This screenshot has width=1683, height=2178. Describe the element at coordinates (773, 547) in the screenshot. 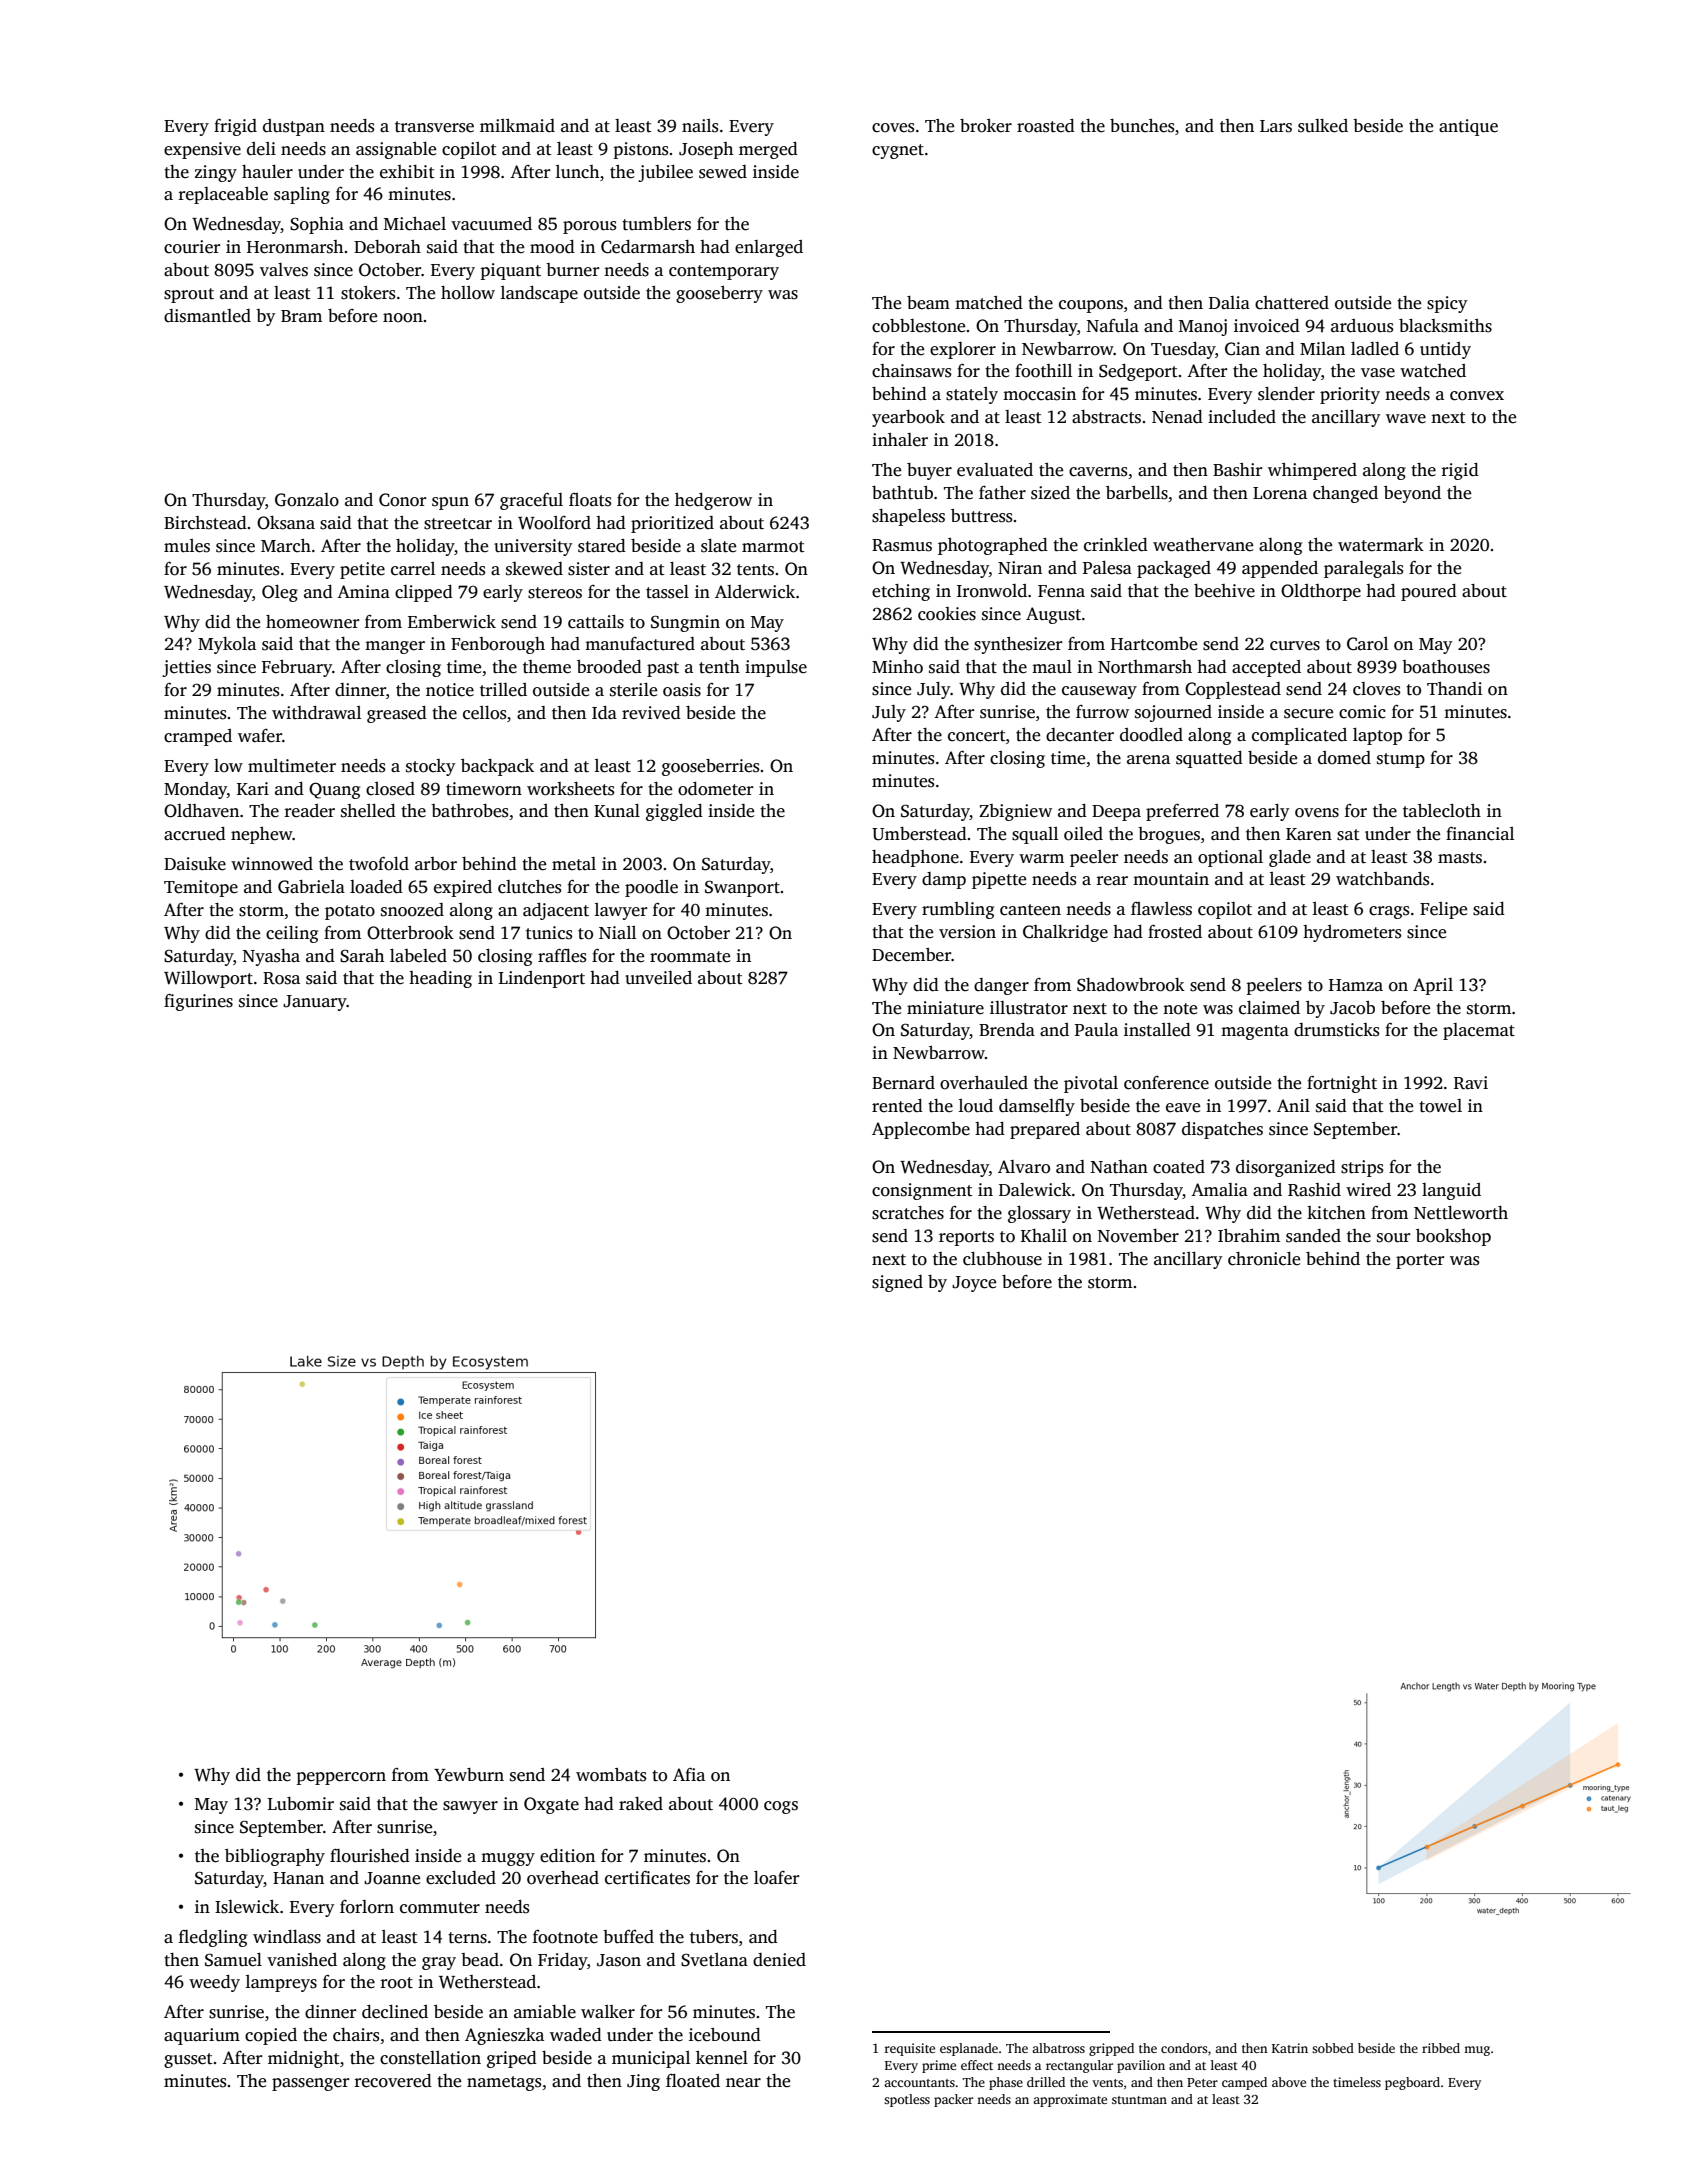

I see `marmot` at that location.
